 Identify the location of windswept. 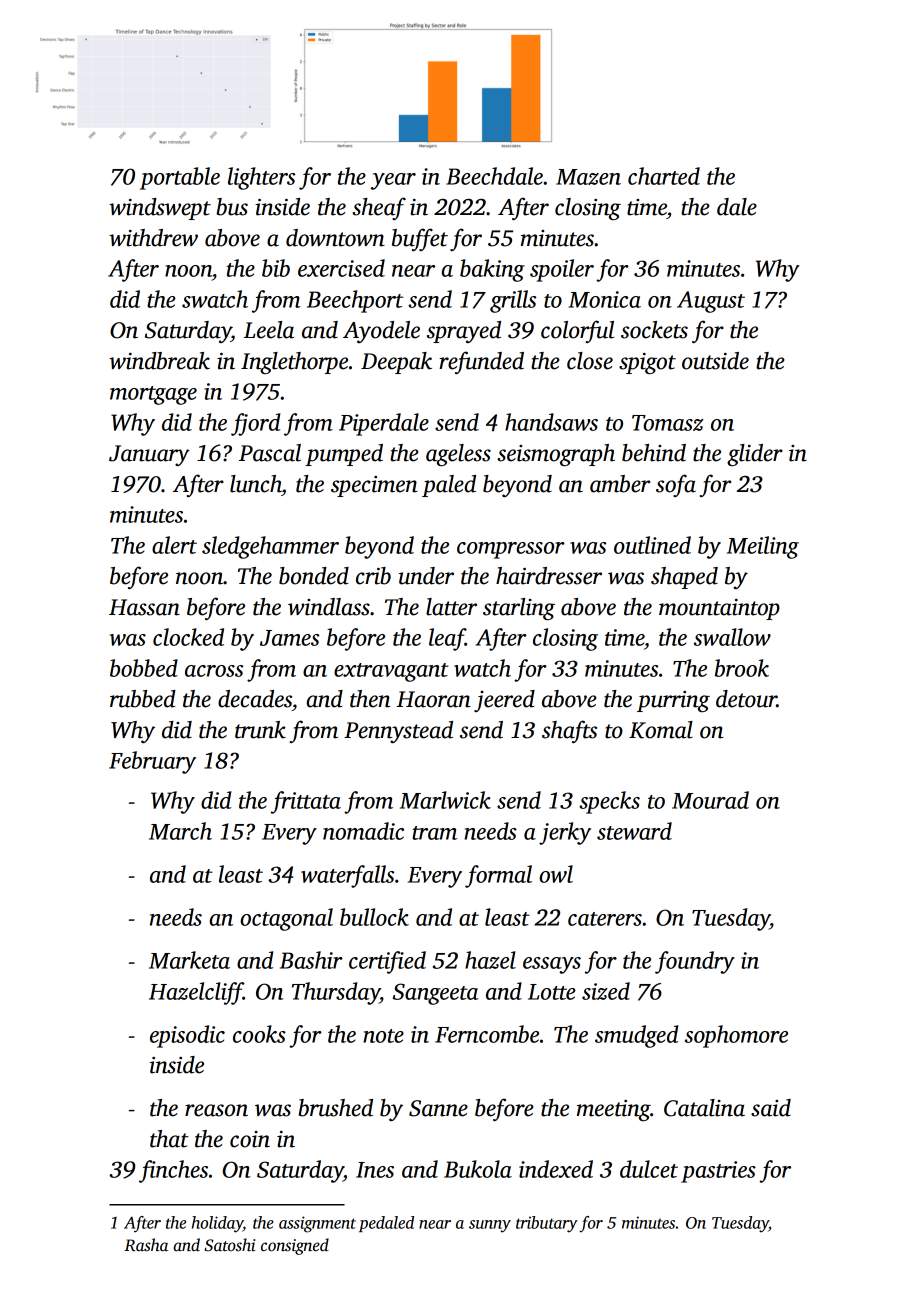
(160, 209).
